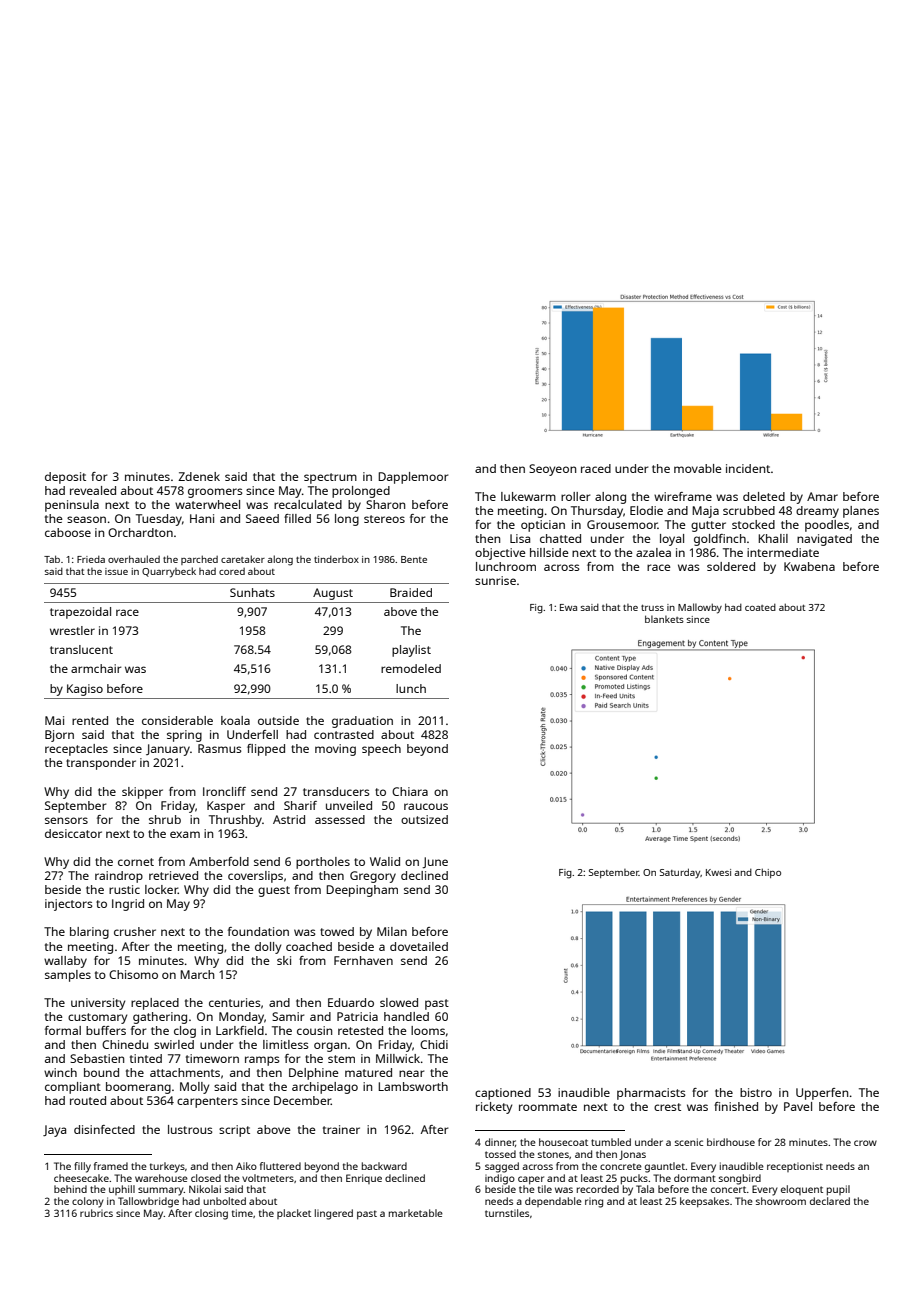  I want to click on caretaker, so click(243, 559).
